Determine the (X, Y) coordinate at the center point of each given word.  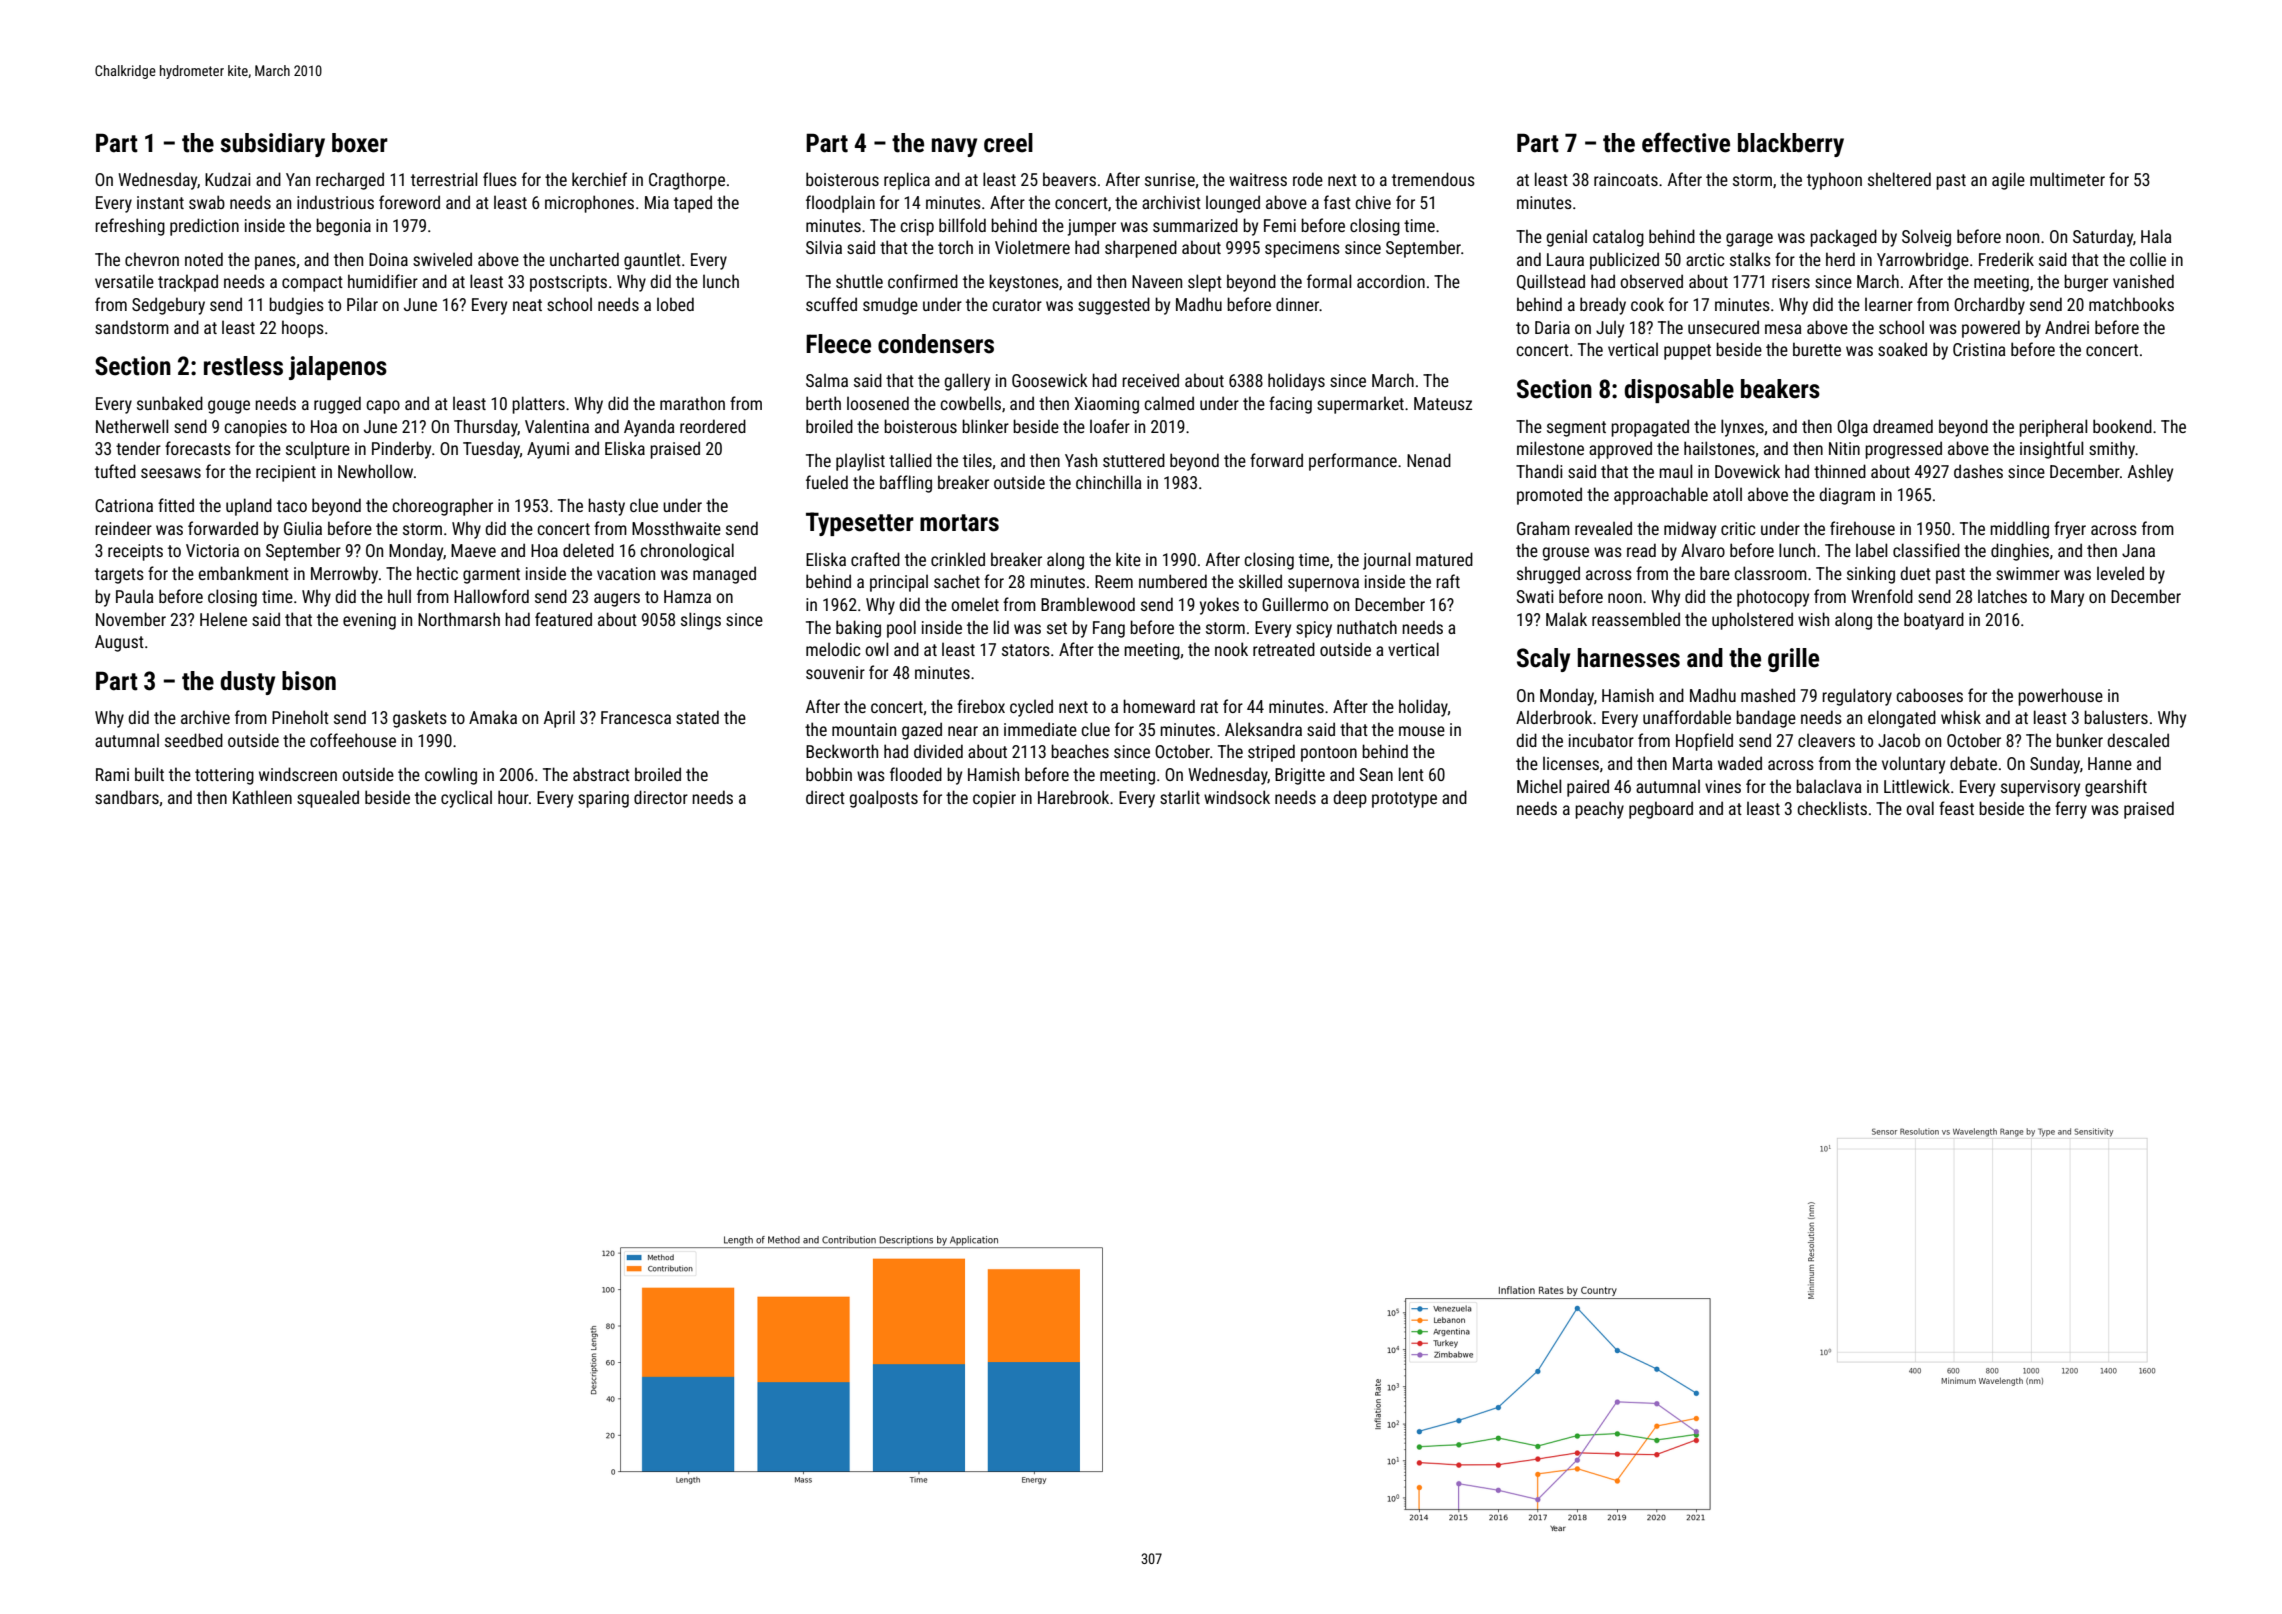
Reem (1114, 581)
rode (1308, 179)
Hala (2156, 236)
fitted (176, 505)
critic (1738, 528)
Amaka (493, 717)
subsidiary (272, 145)
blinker (985, 426)
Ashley (2150, 473)
